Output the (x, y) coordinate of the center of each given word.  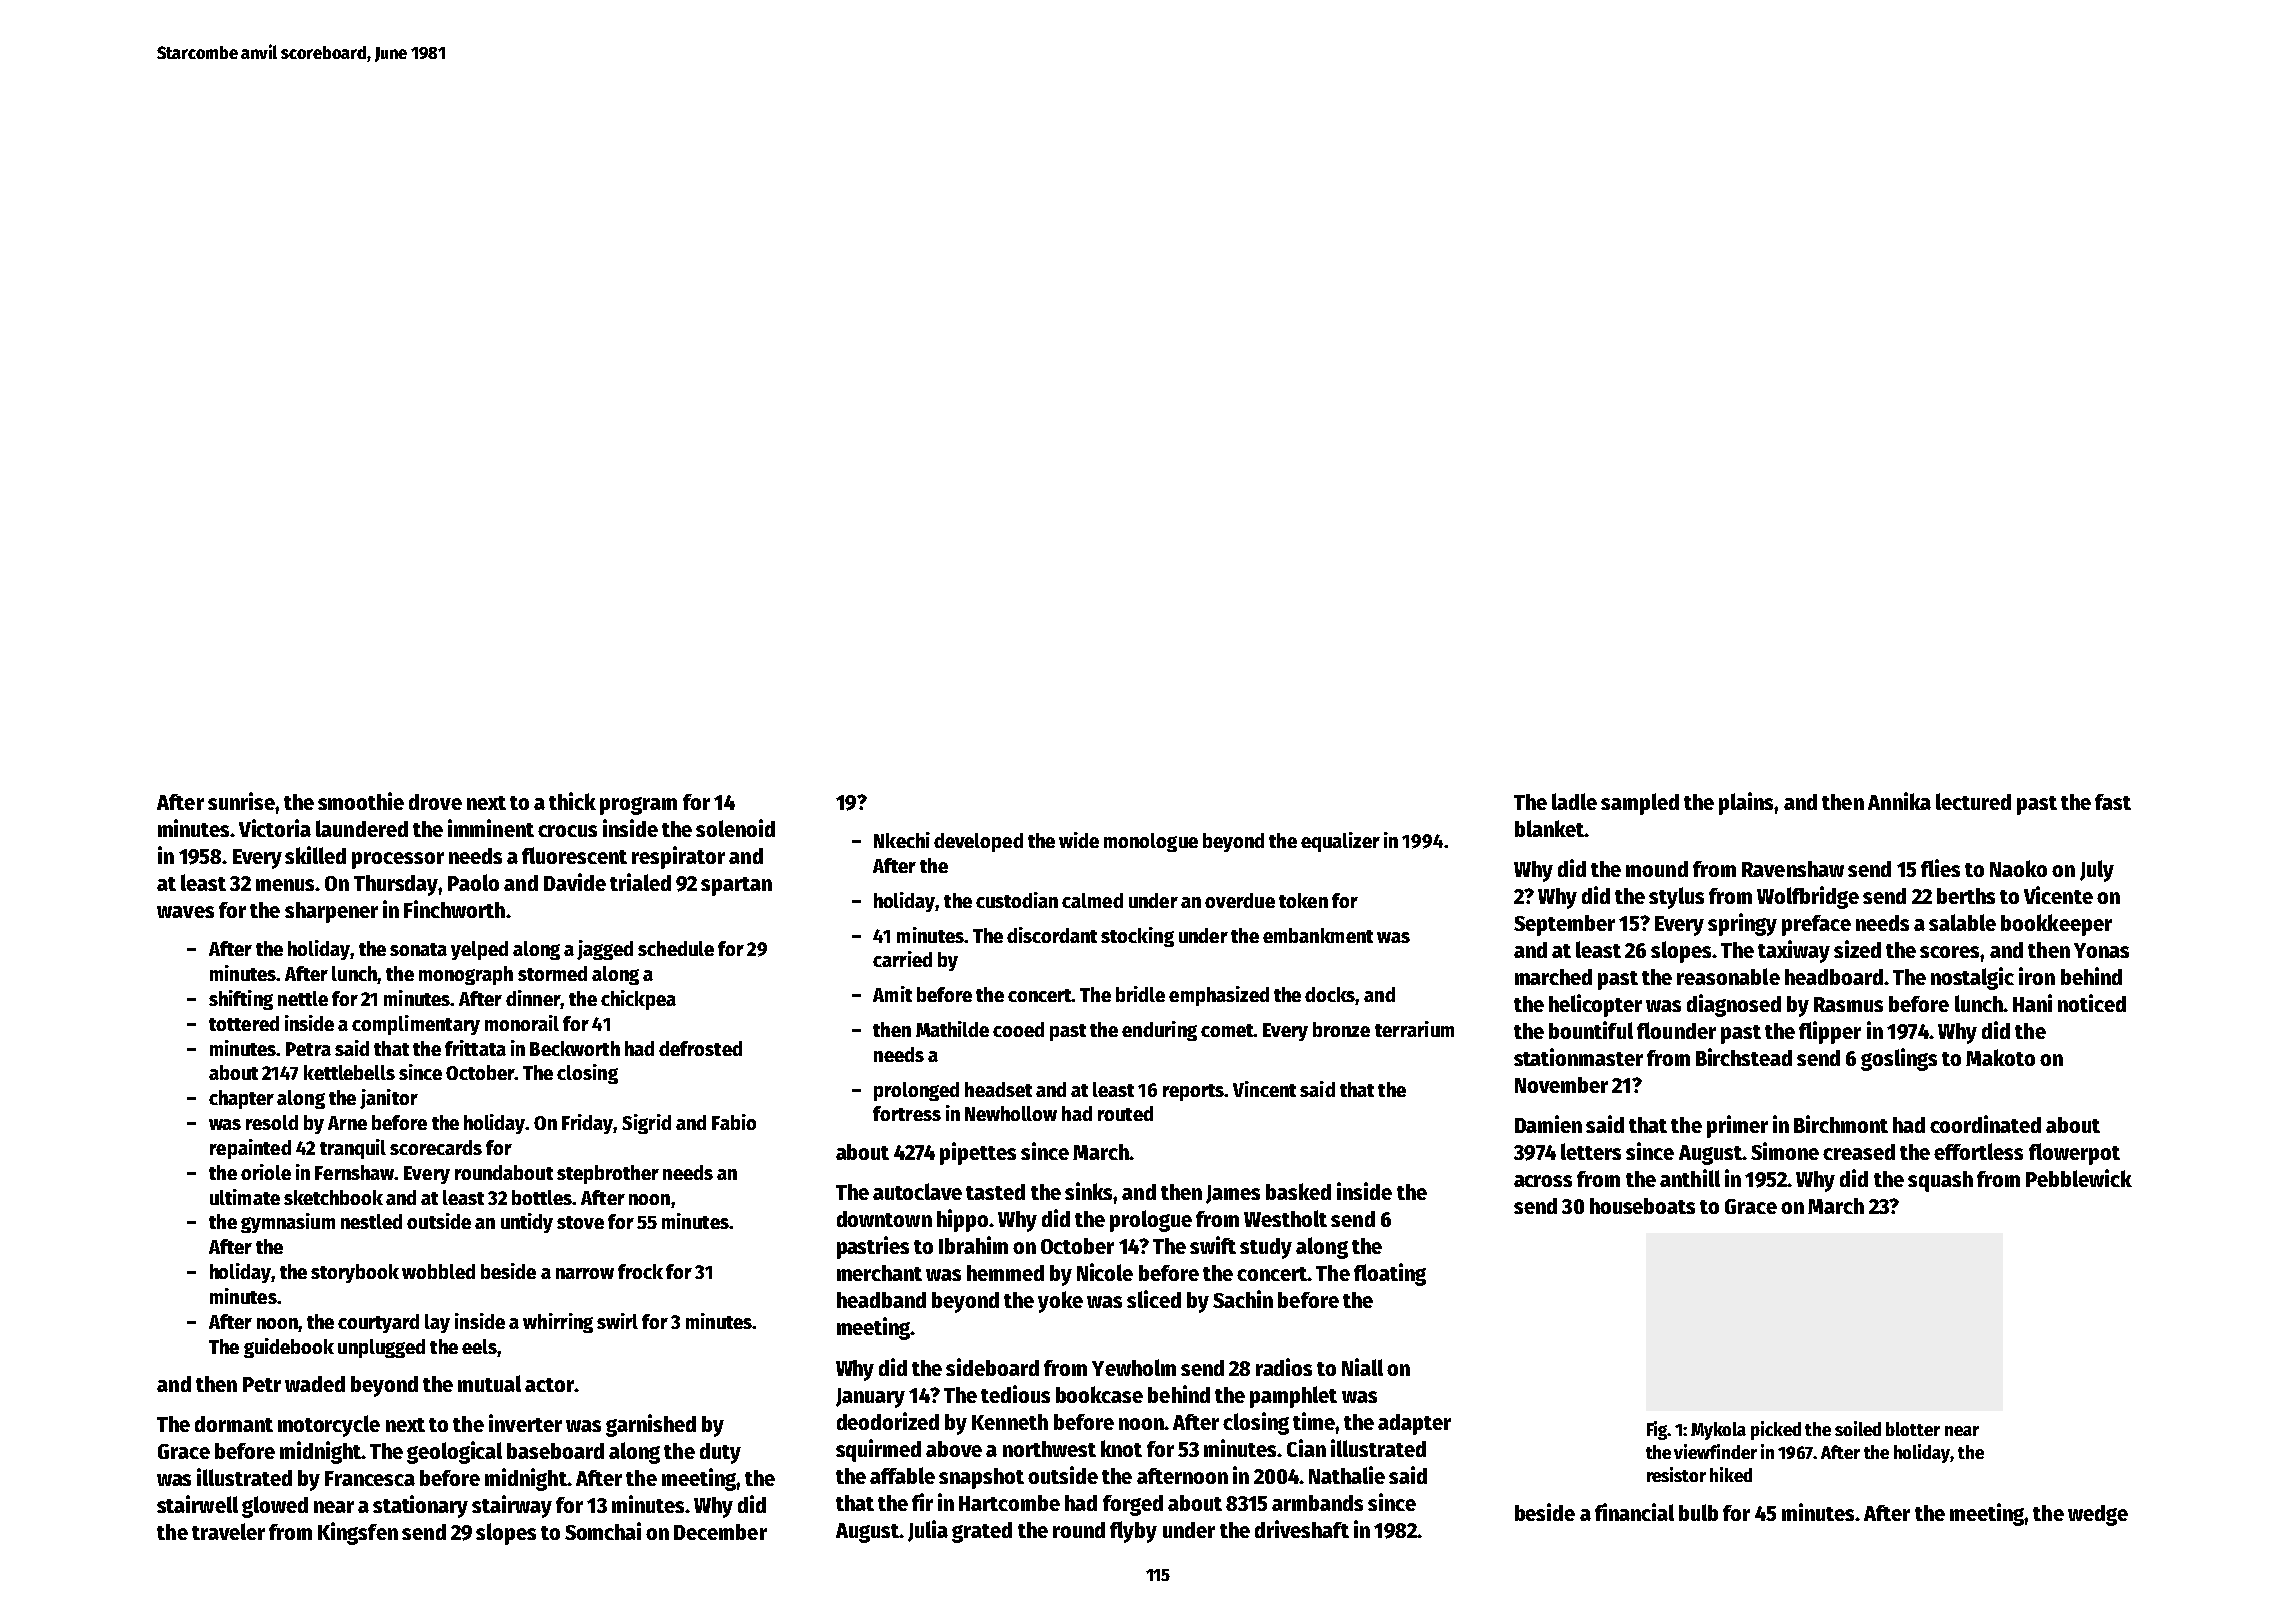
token (1303, 900)
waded (315, 1384)
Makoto (2000, 1057)
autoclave (917, 1191)
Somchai (603, 1531)
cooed (1018, 1029)
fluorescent (574, 855)
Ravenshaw (1793, 869)
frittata (475, 1048)
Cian (1306, 1448)
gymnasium (288, 1223)
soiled (1858, 1428)
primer (1737, 1126)
